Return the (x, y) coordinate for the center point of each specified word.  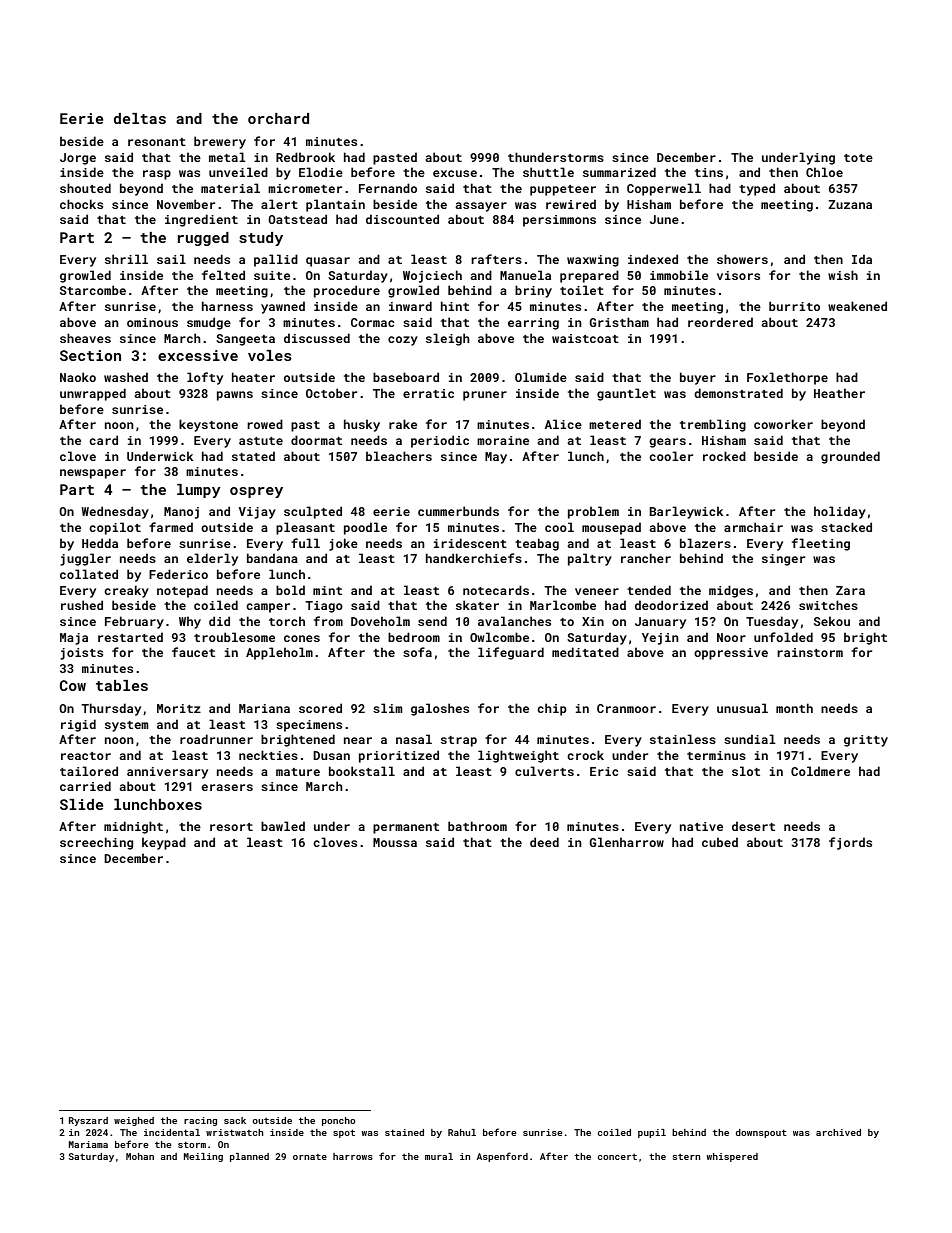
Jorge (78, 159)
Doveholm (380, 621)
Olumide (541, 377)
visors (738, 275)
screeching (96, 843)
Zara (850, 590)
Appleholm (279, 653)
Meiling (203, 1157)
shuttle (548, 172)
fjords (850, 843)
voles (270, 355)
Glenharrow (627, 842)
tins (709, 172)
